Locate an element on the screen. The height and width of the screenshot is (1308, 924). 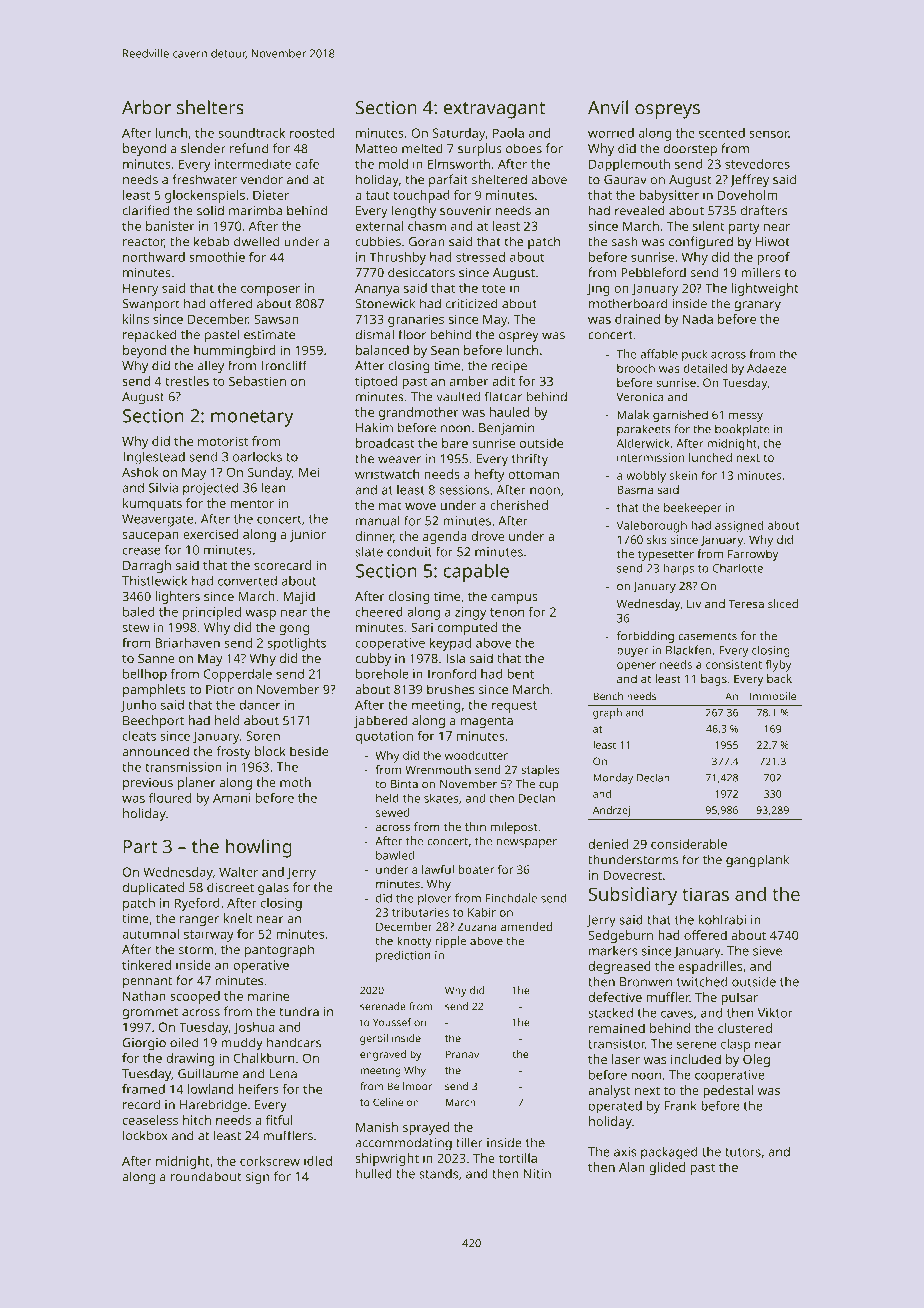
floor is located at coordinates (412, 334).
